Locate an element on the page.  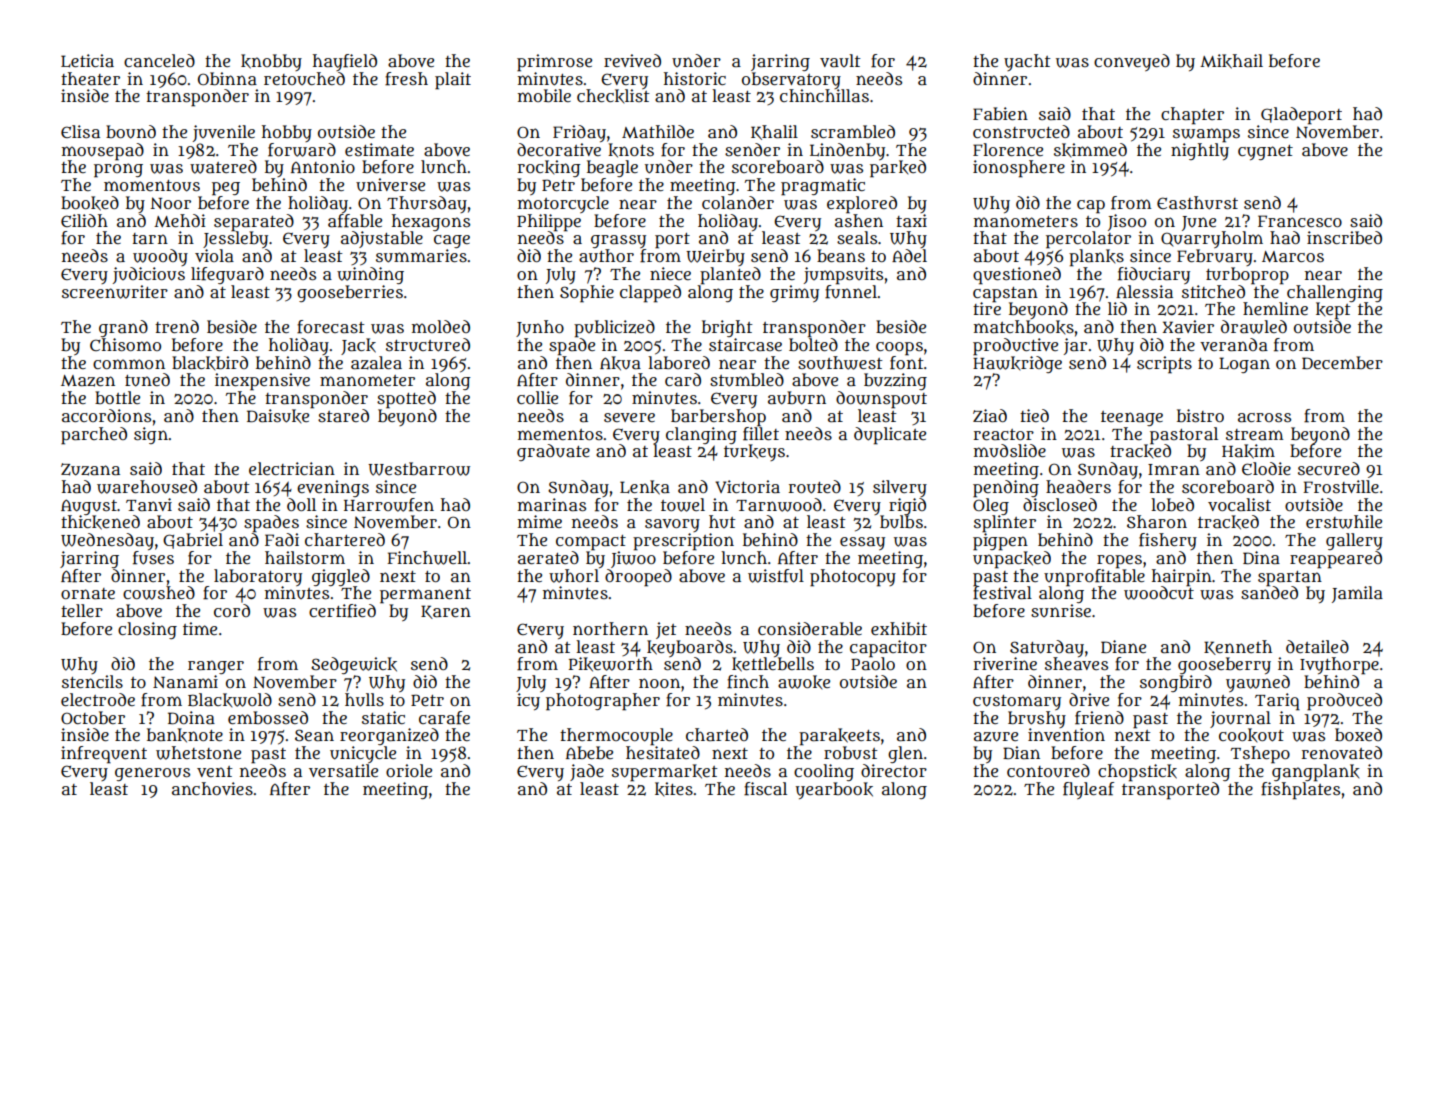
electrician is located at coordinates (292, 468).
